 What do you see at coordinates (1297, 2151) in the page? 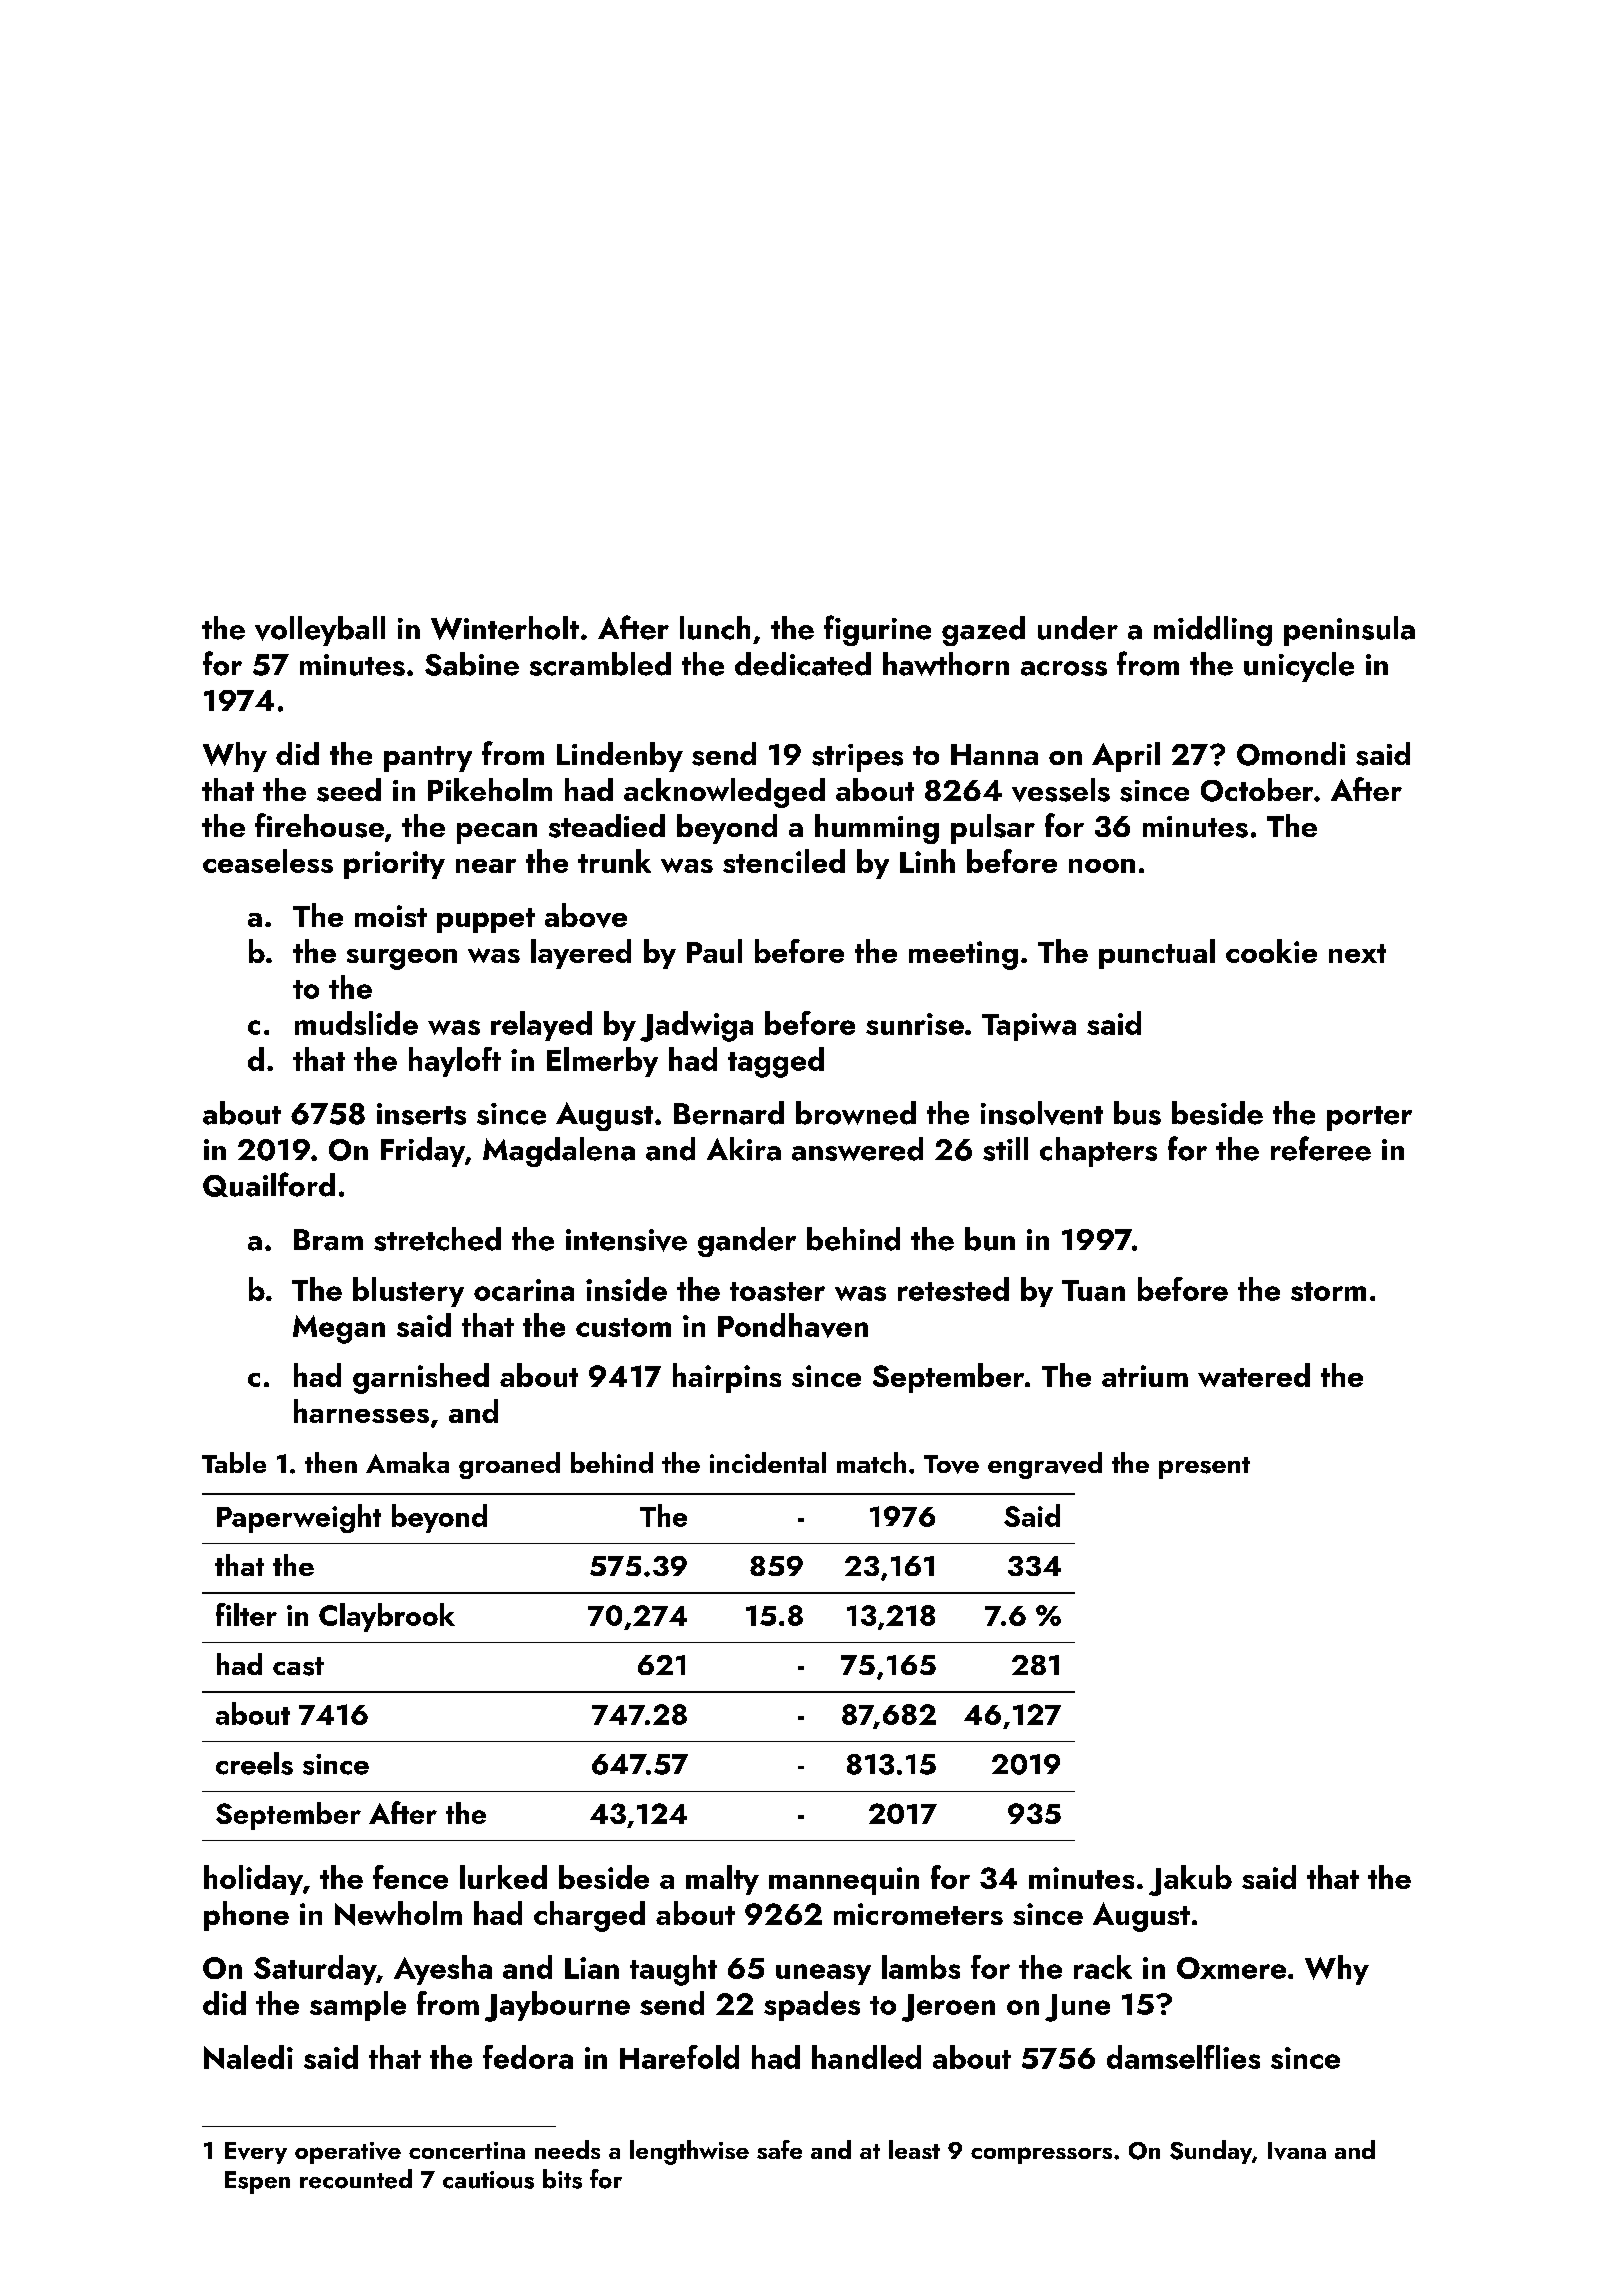
I see `Ivana` at bounding box center [1297, 2151].
